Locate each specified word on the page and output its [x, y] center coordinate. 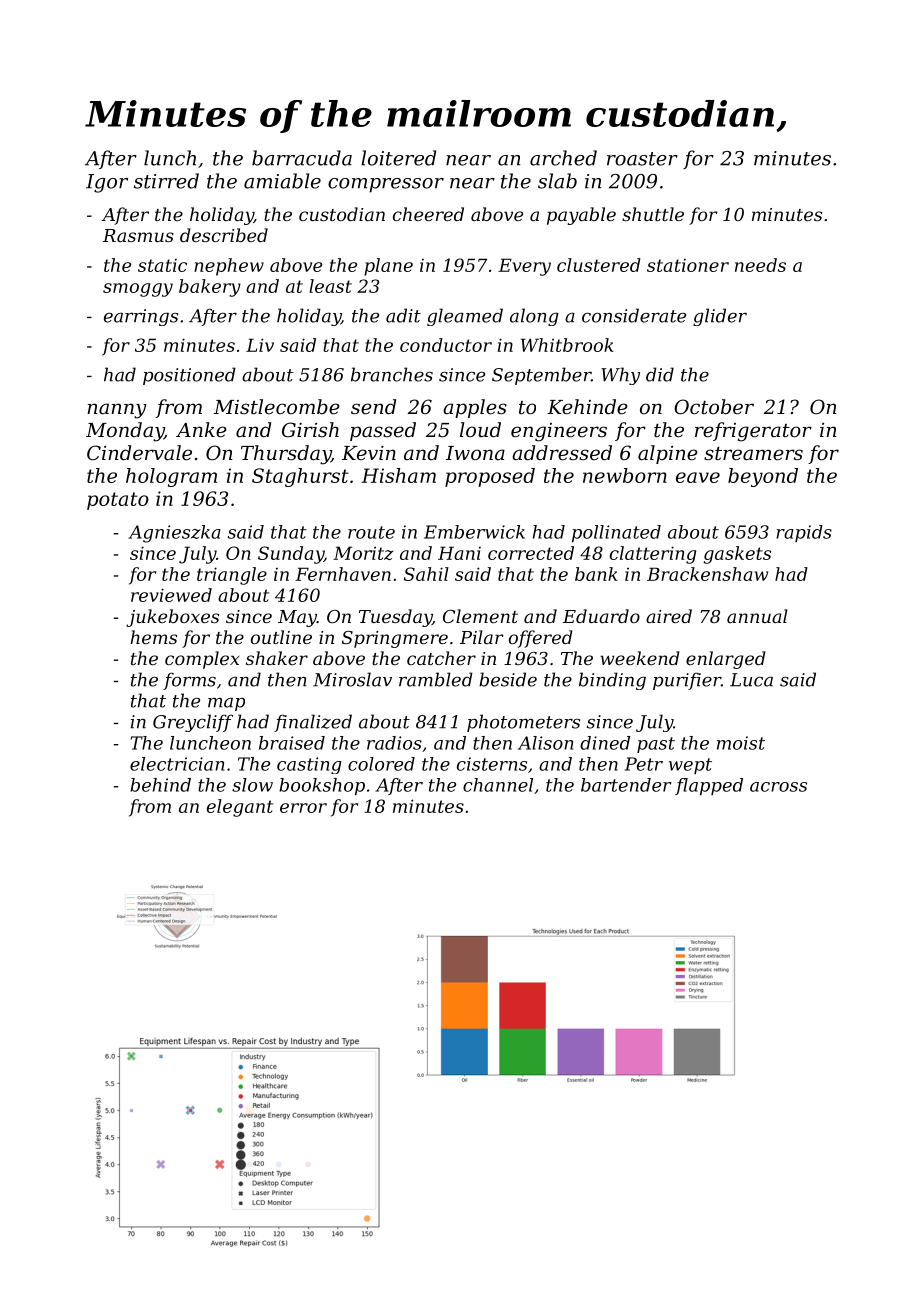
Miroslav [352, 679]
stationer [688, 265]
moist [741, 743]
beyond [763, 477]
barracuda [302, 158]
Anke [201, 430]
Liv [260, 345]
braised [292, 743]
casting [309, 765]
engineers [559, 432]
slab [557, 181]
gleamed [465, 317]
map [226, 704]
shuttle [653, 214]
